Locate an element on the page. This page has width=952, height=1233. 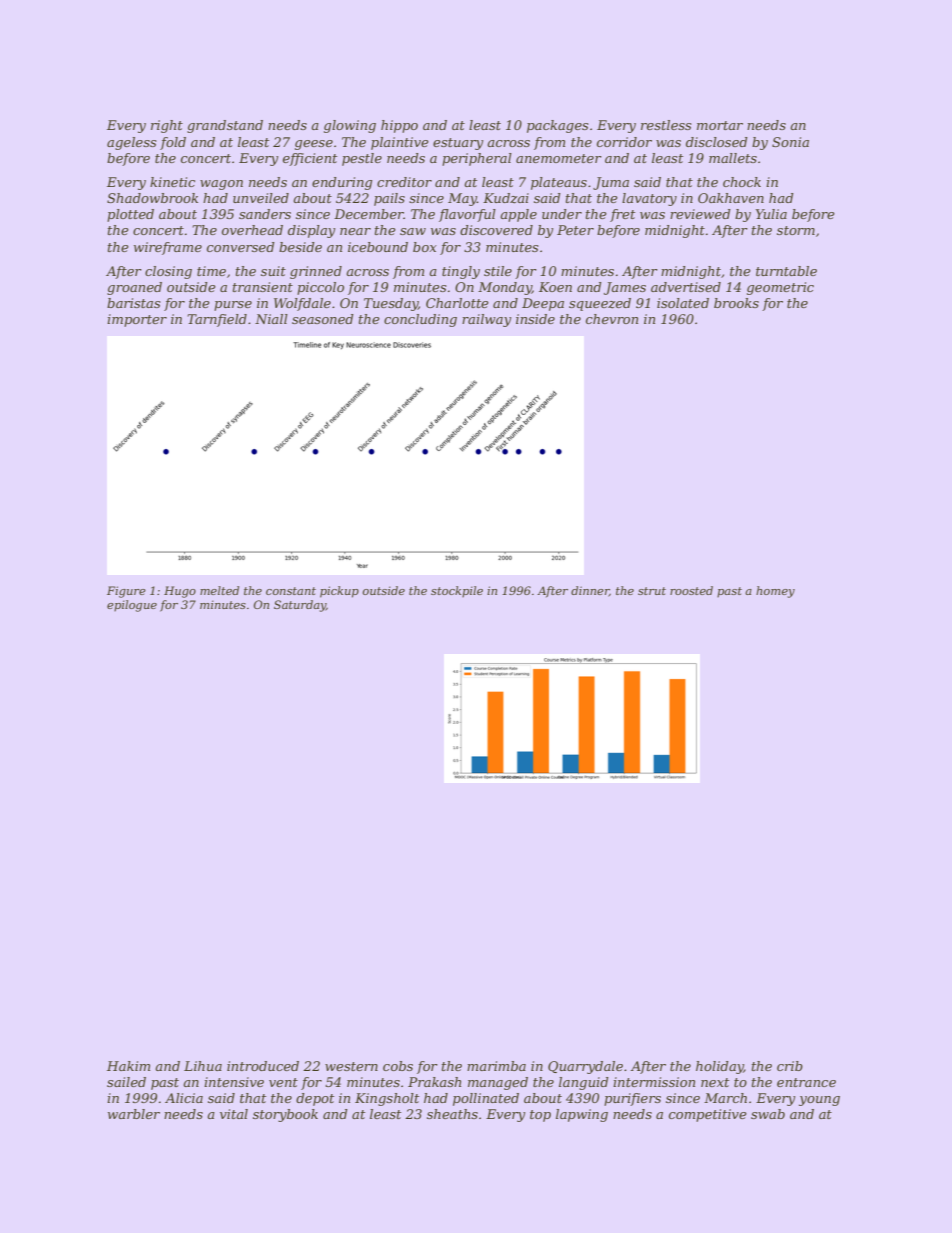
sanders is located at coordinates (265, 214).
